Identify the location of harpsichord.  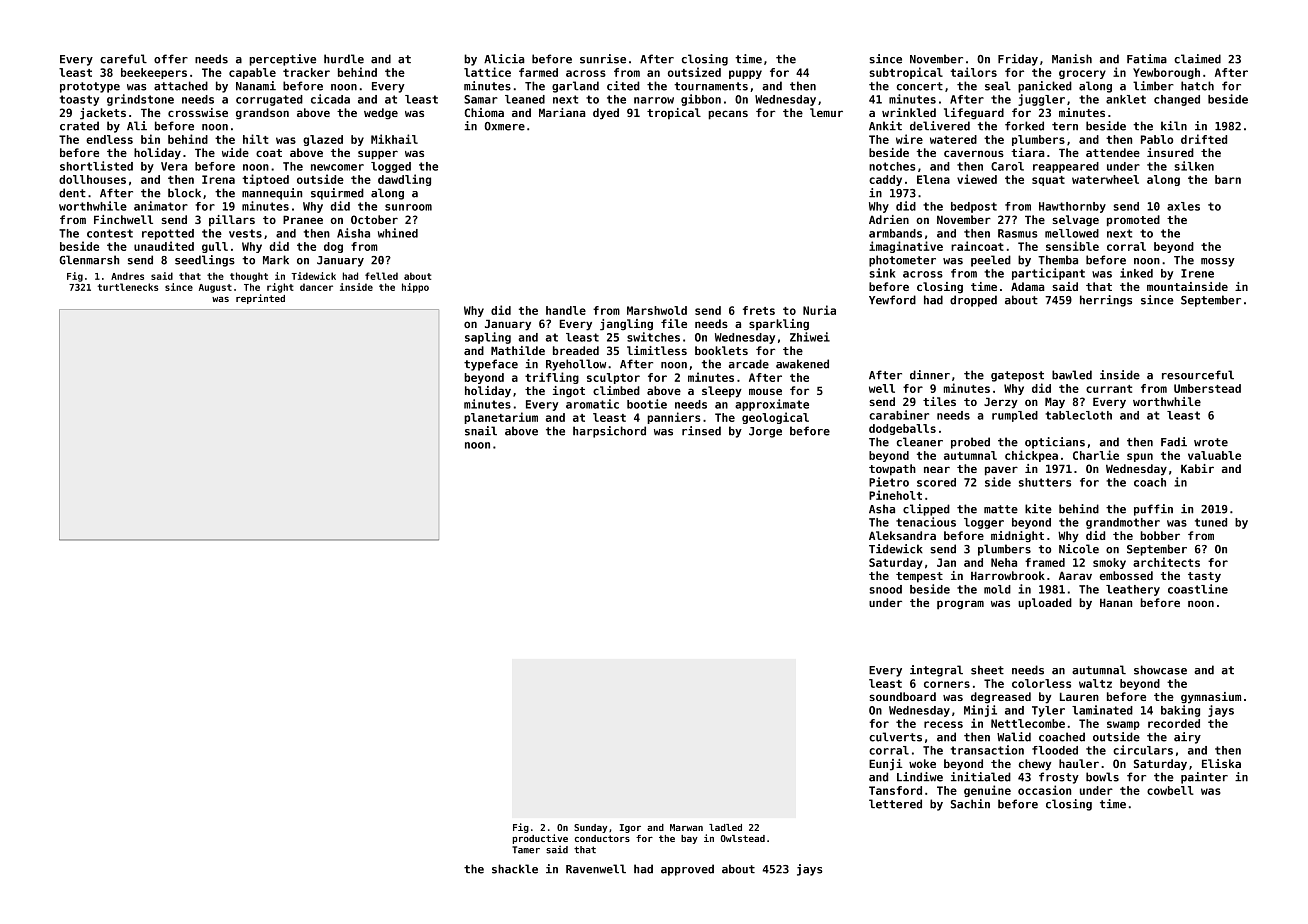
(609, 432).
